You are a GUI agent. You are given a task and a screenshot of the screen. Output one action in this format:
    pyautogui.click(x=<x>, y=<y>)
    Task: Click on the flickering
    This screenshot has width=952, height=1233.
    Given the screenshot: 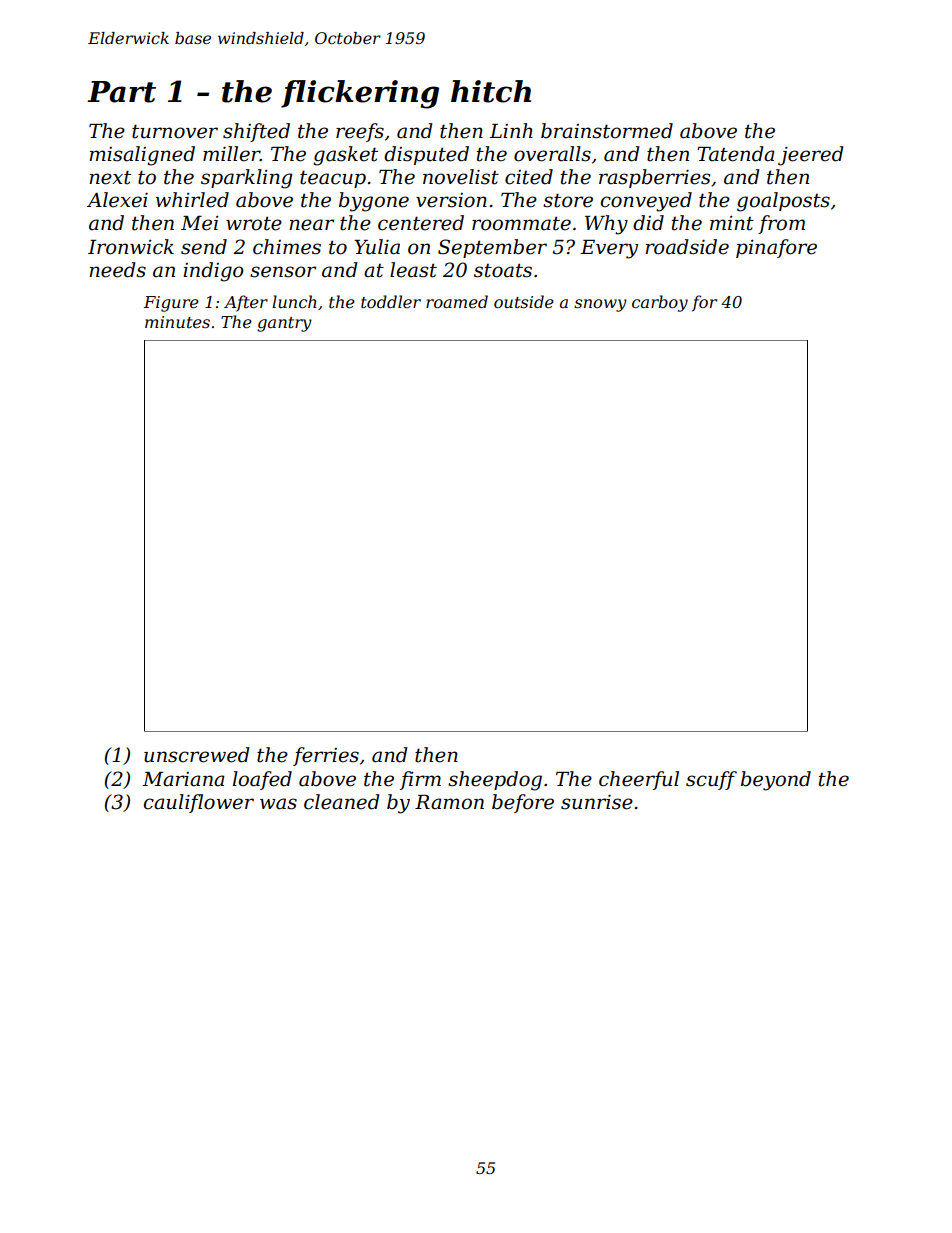 What is the action you would take?
    pyautogui.click(x=360, y=94)
